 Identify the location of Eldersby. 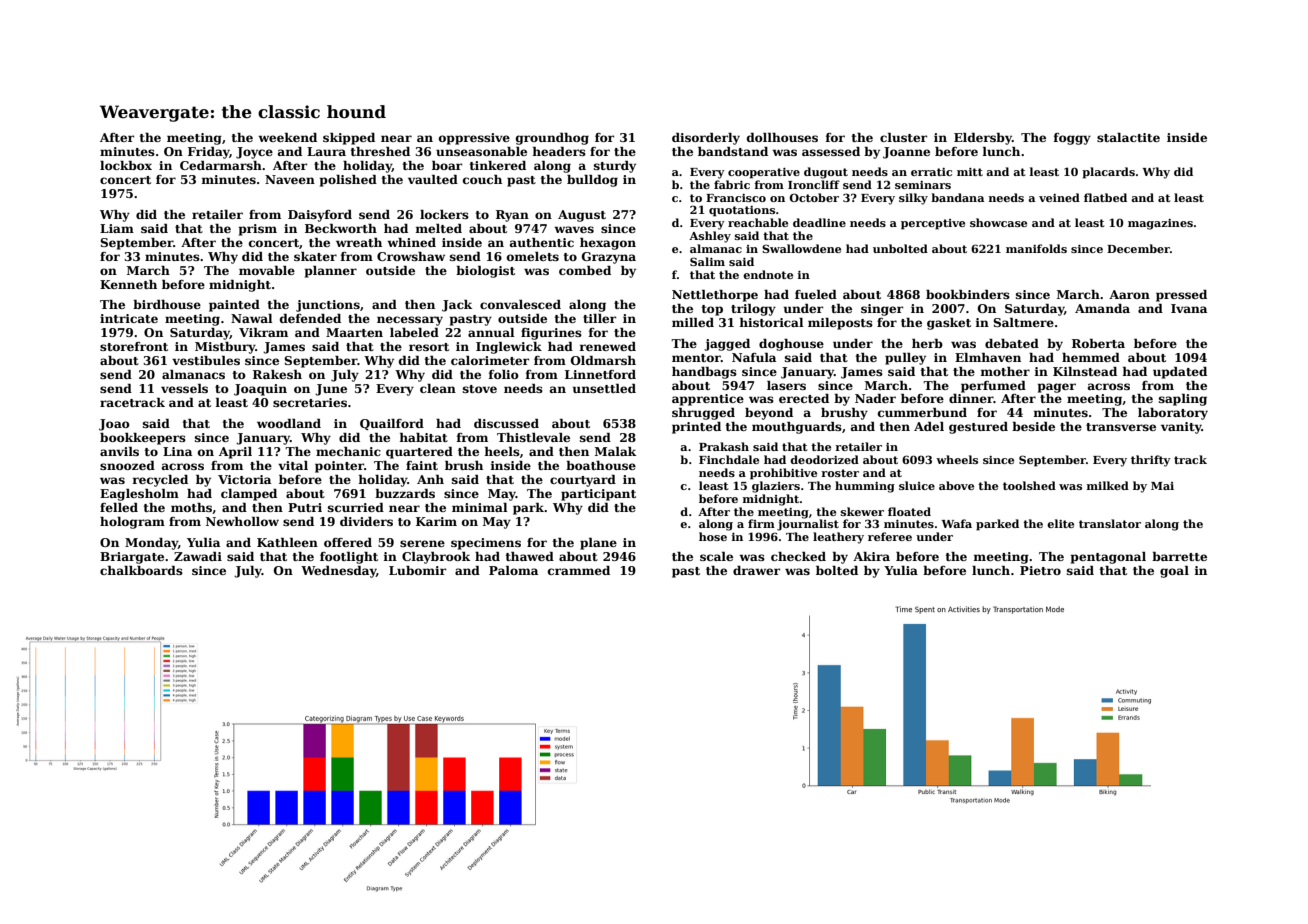
(983, 139).
